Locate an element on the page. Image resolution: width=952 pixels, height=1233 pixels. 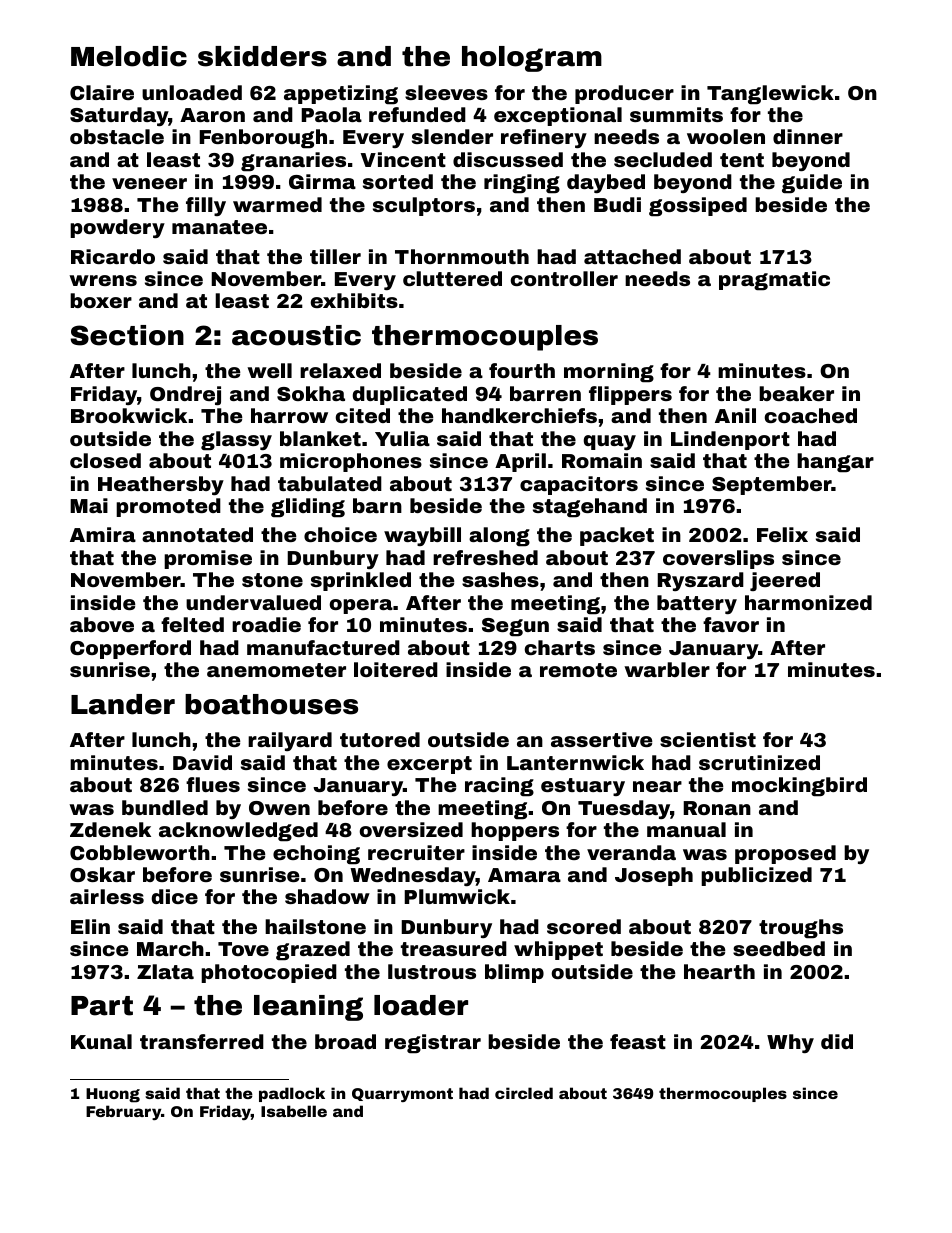
transferred is located at coordinates (202, 1041).
